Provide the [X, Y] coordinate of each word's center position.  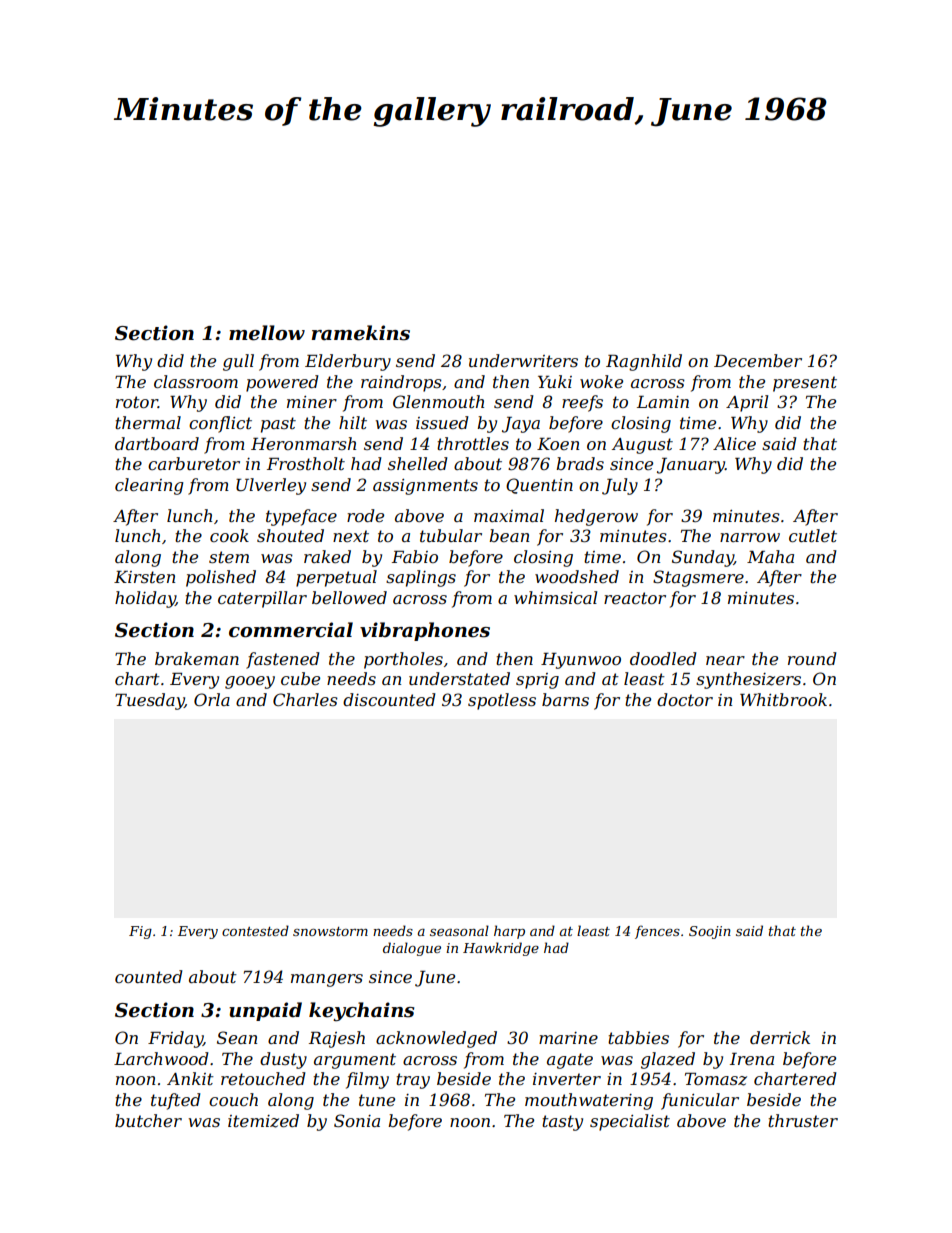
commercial [291, 630]
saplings [421, 578]
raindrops [401, 383]
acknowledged [436, 1039]
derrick [780, 1037]
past [278, 425]
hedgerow [596, 517]
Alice [734, 443]
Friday [175, 1039]
